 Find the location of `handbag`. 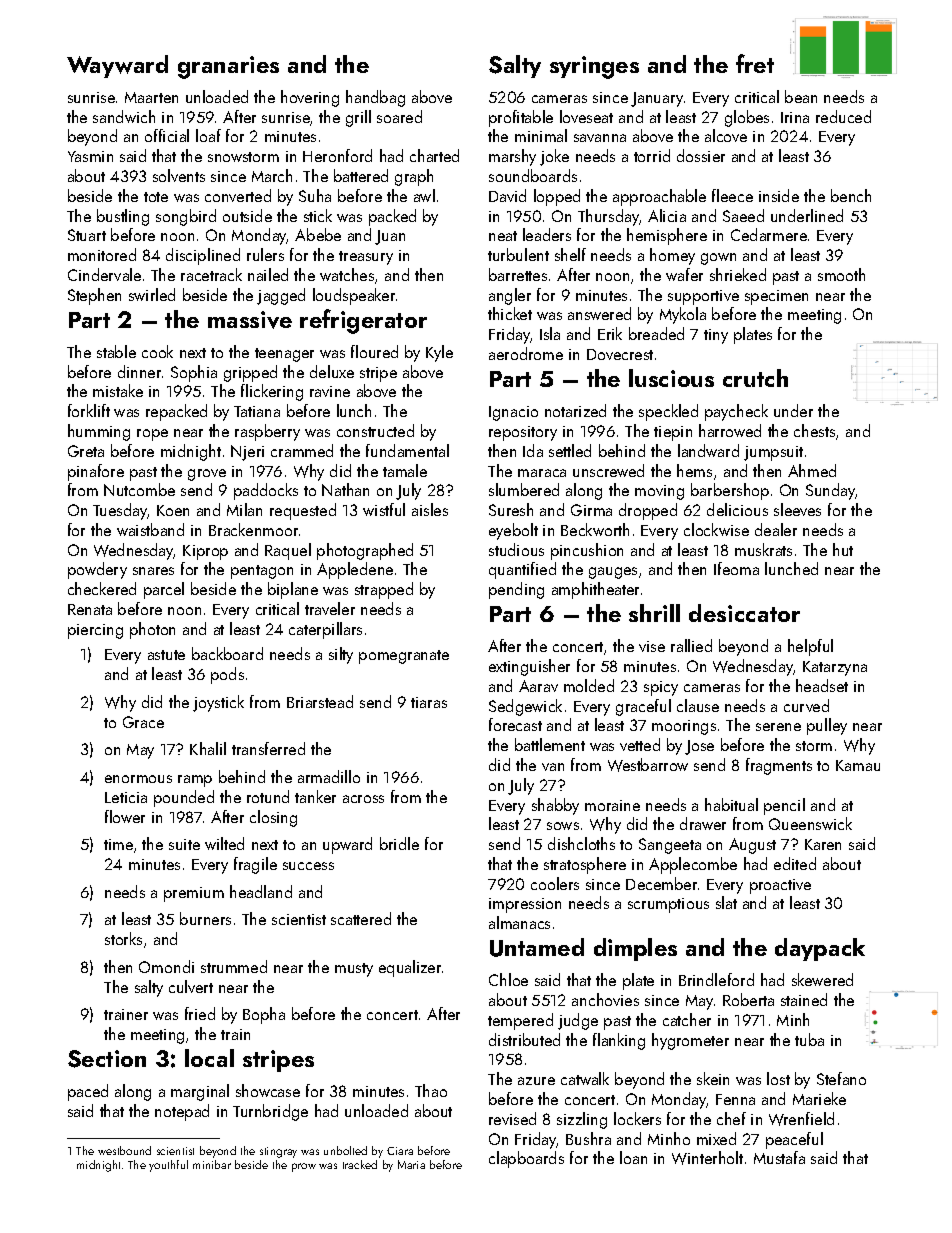

handbag is located at coordinates (375, 98).
